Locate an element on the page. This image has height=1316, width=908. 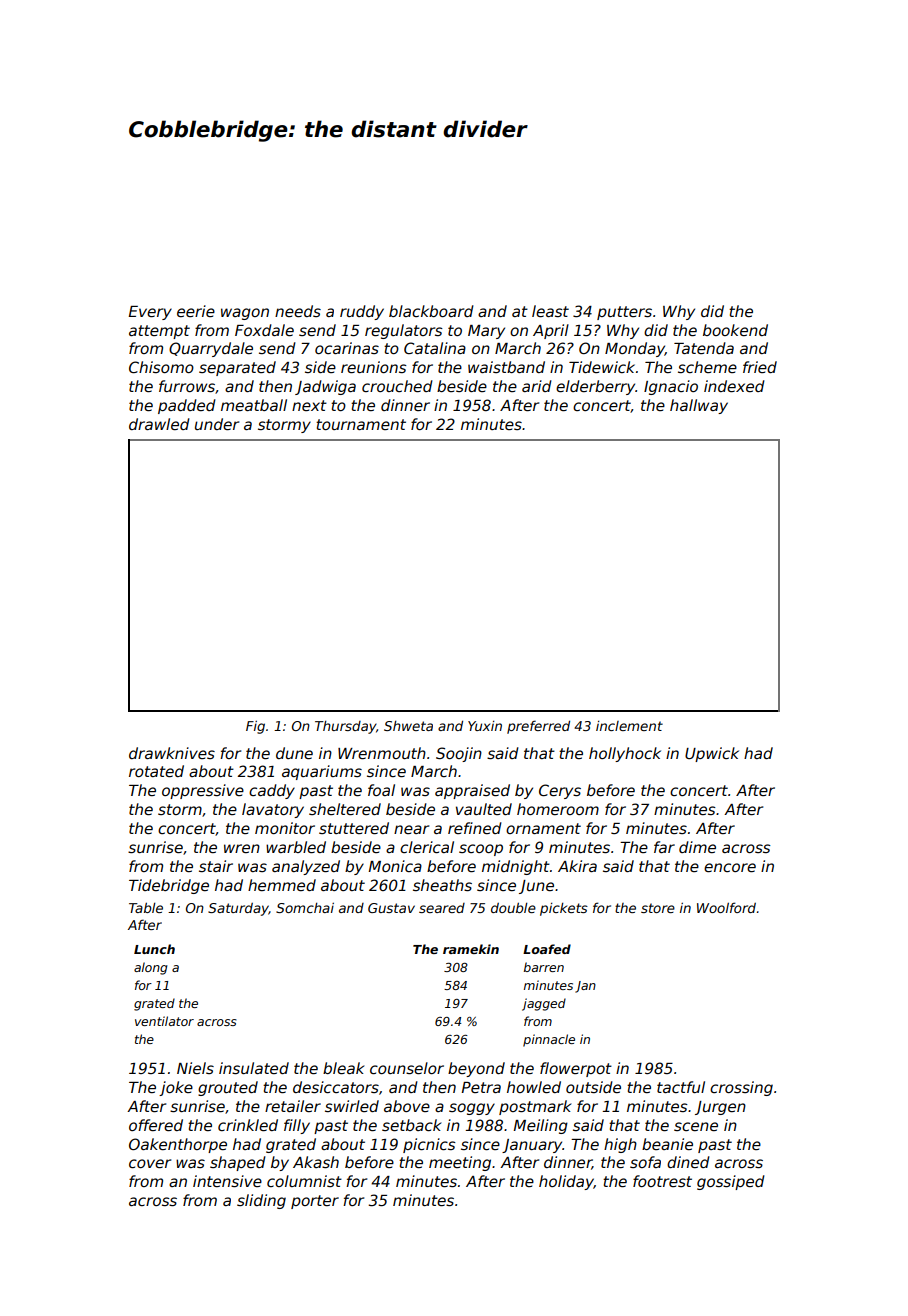
gossiped is located at coordinates (731, 1182).
